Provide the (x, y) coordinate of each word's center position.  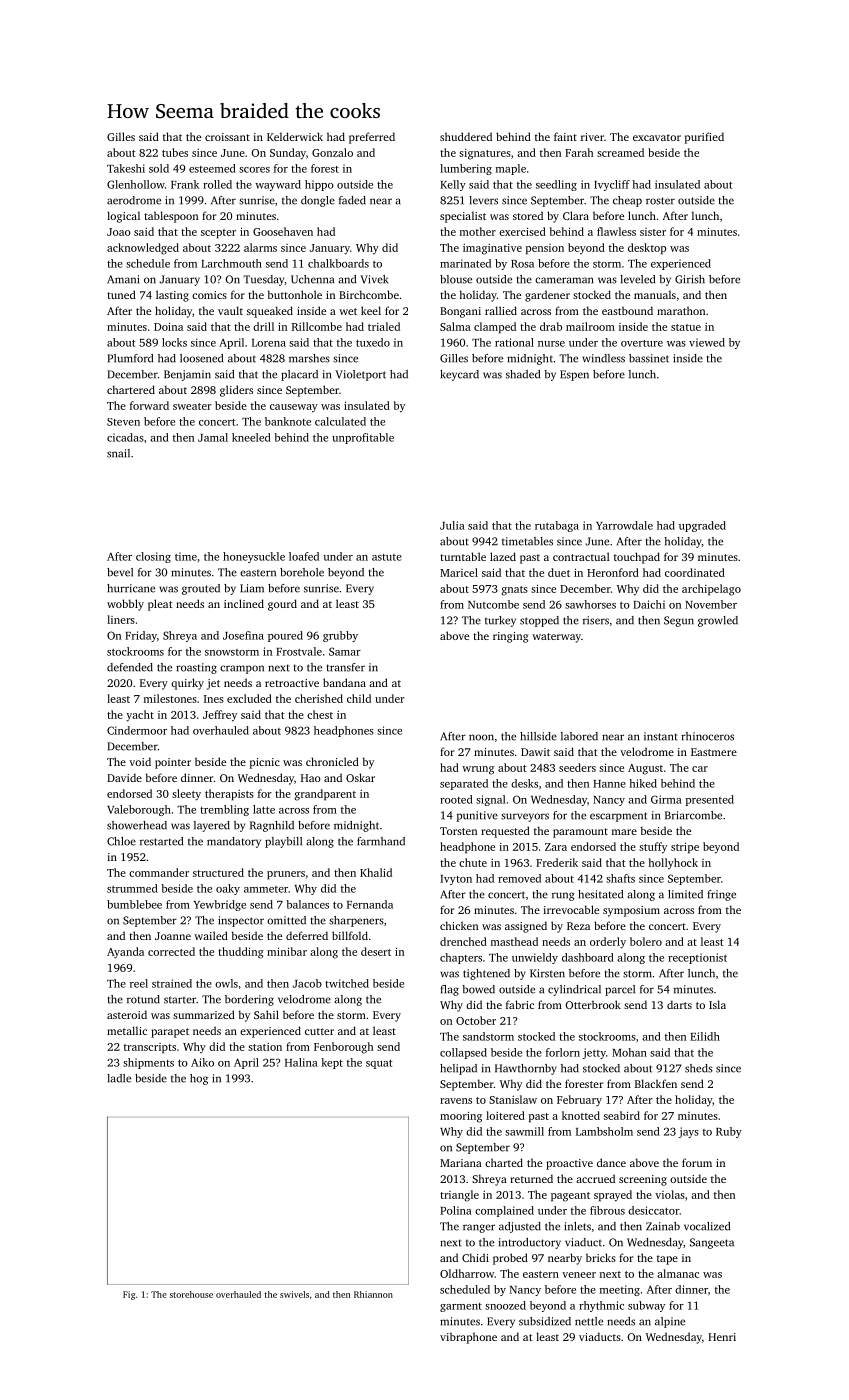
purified (704, 138)
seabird (622, 1115)
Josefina (243, 635)
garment (461, 1307)
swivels (294, 1294)
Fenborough (344, 1048)
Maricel (459, 572)
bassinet (649, 358)
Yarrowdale (624, 525)
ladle (119, 1078)
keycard (459, 375)
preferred (372, 138)
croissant (227, 137)
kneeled (251, 437)
